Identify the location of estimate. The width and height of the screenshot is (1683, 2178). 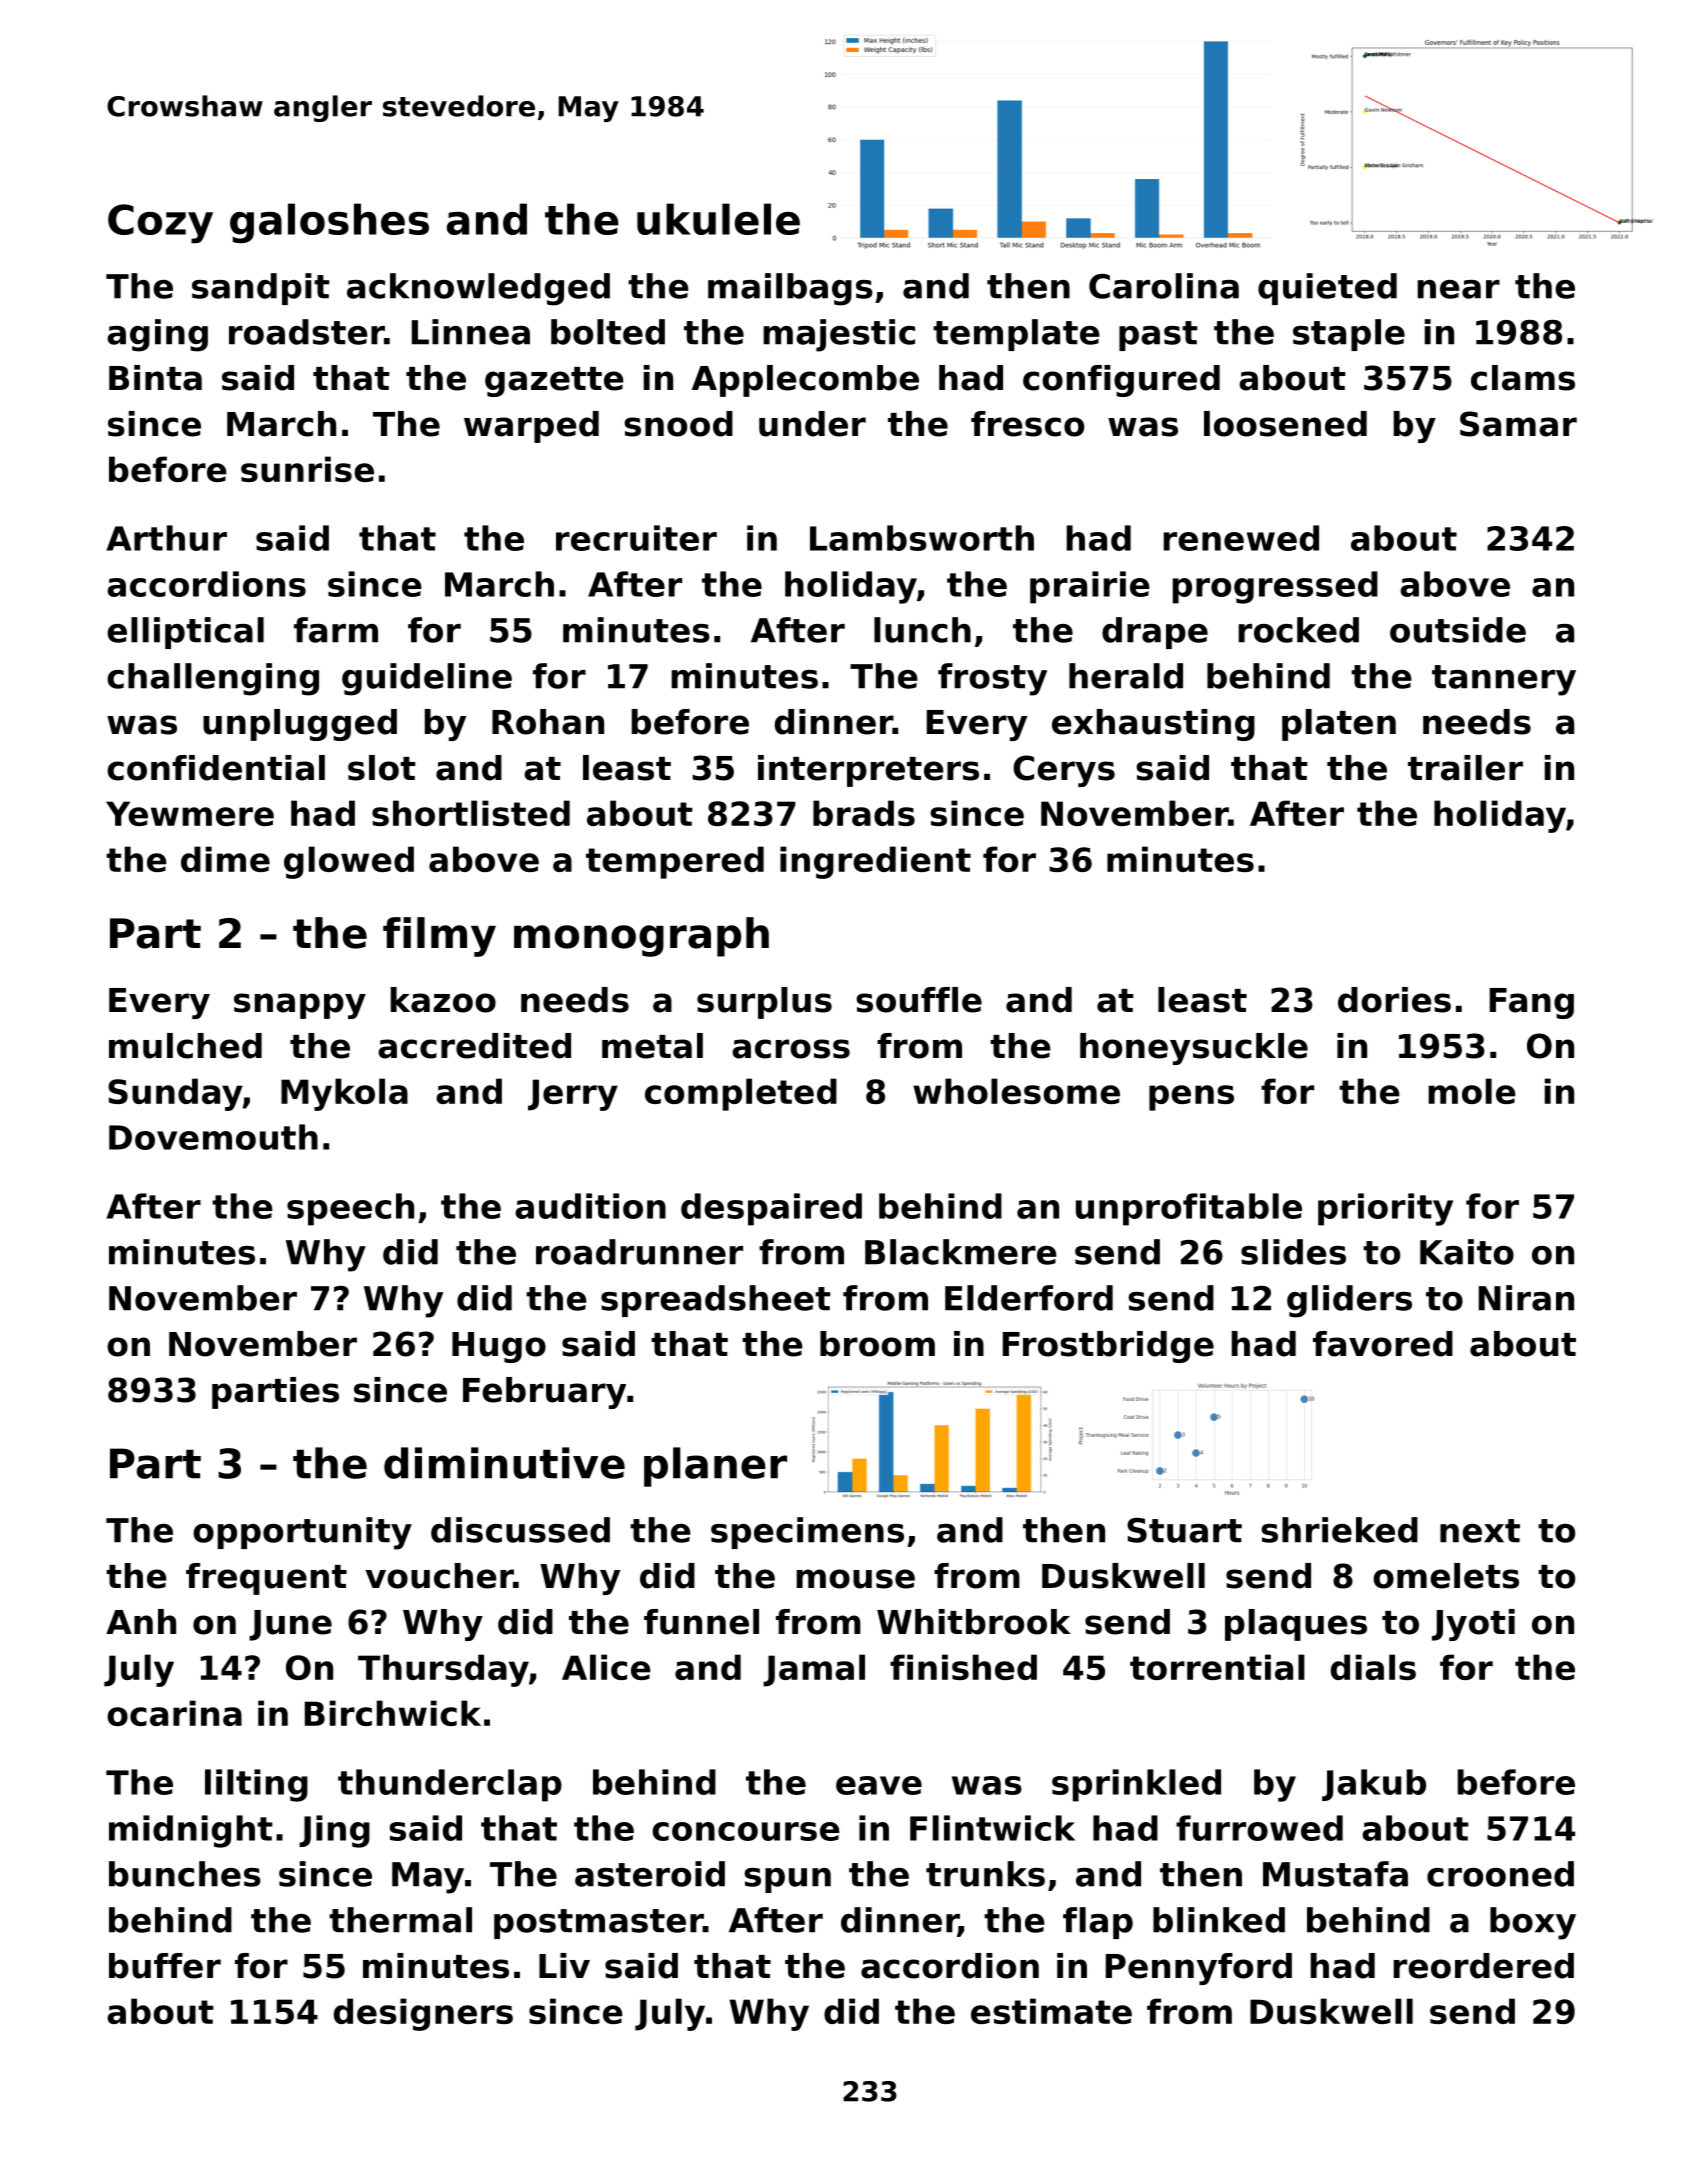
(1051, 2011).
